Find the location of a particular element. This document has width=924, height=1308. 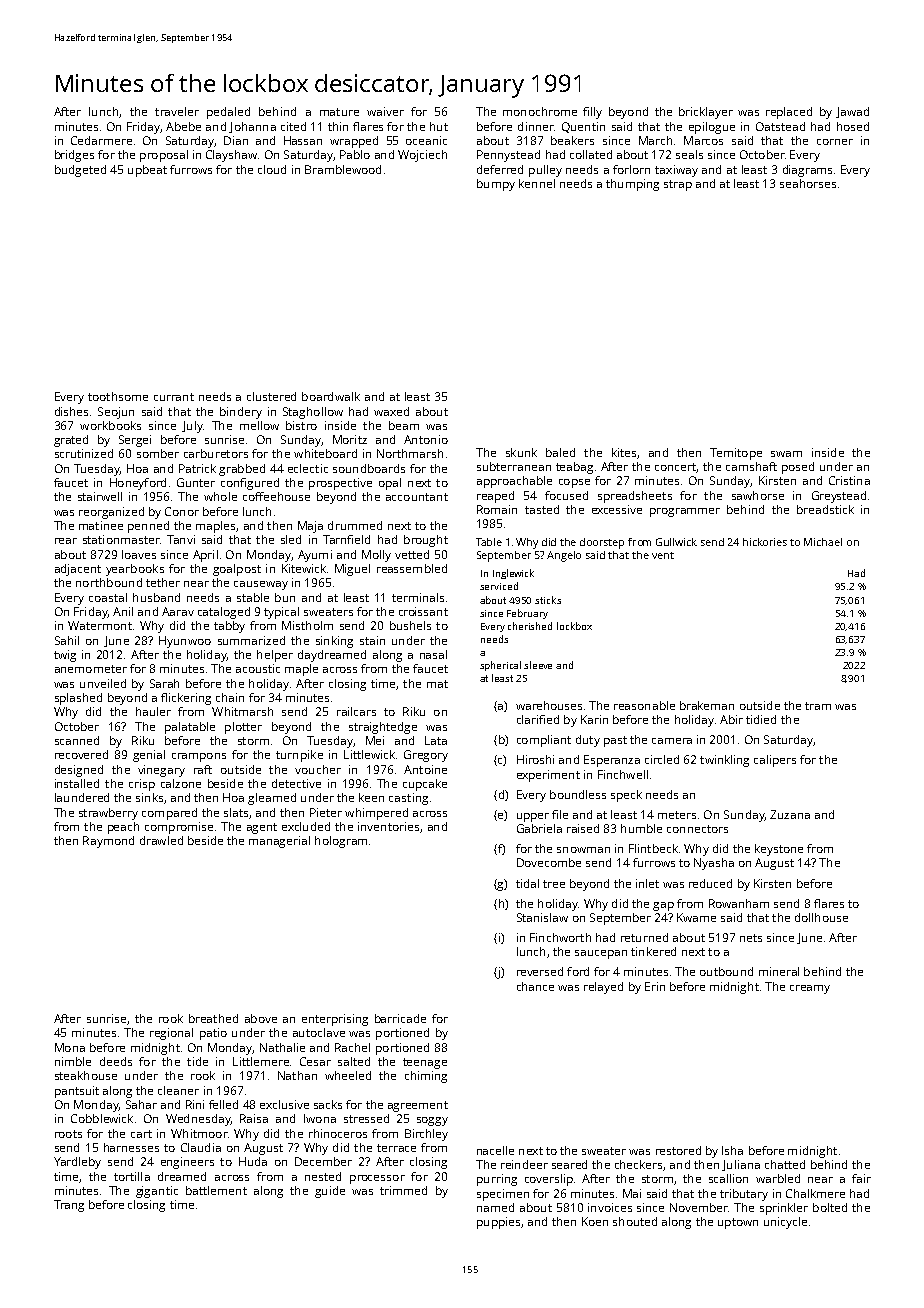

reasonable is located at coordinates (644, 705).
